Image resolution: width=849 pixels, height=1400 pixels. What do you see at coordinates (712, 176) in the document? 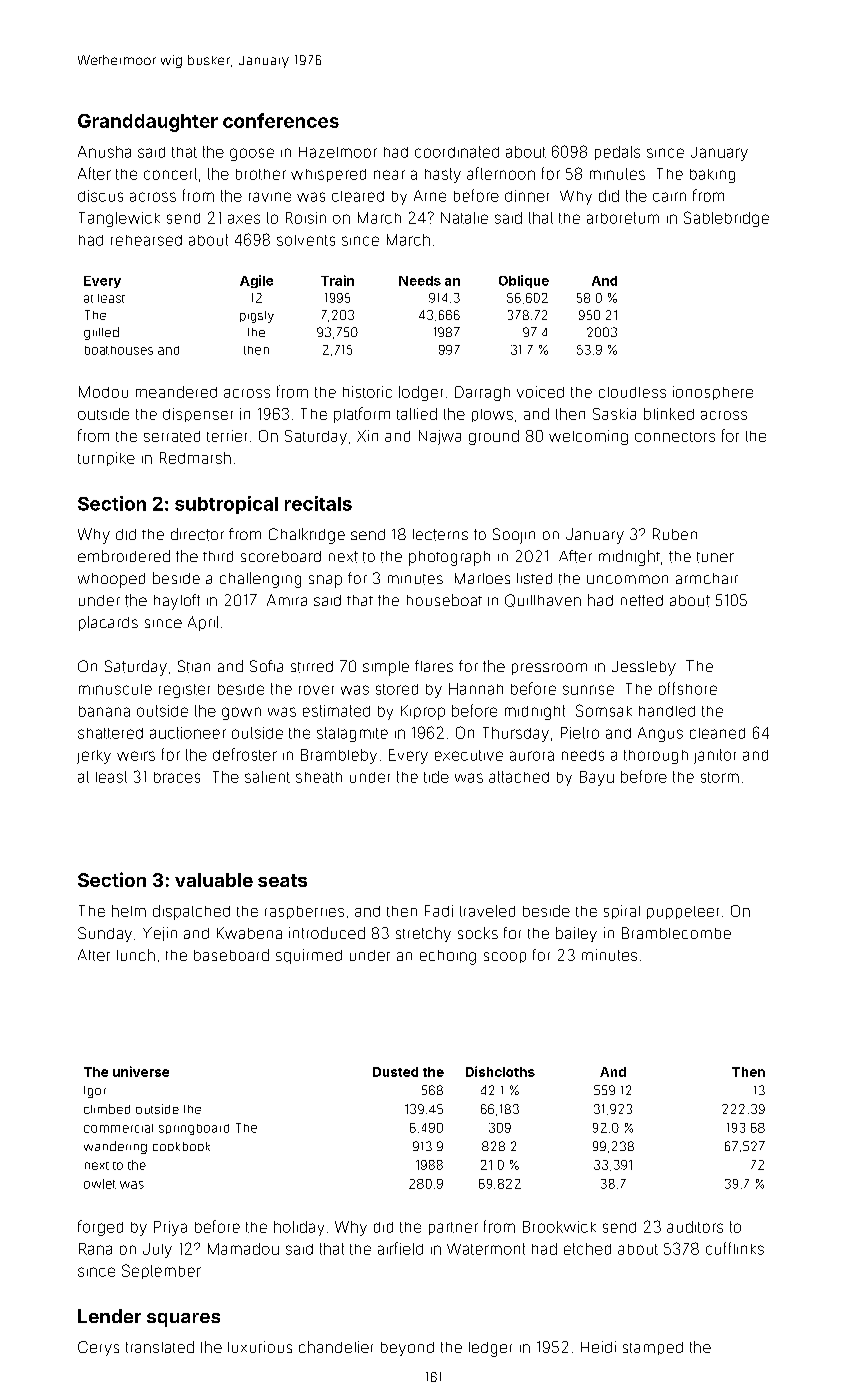
I see `baking` at bounding box center [712, 176].
